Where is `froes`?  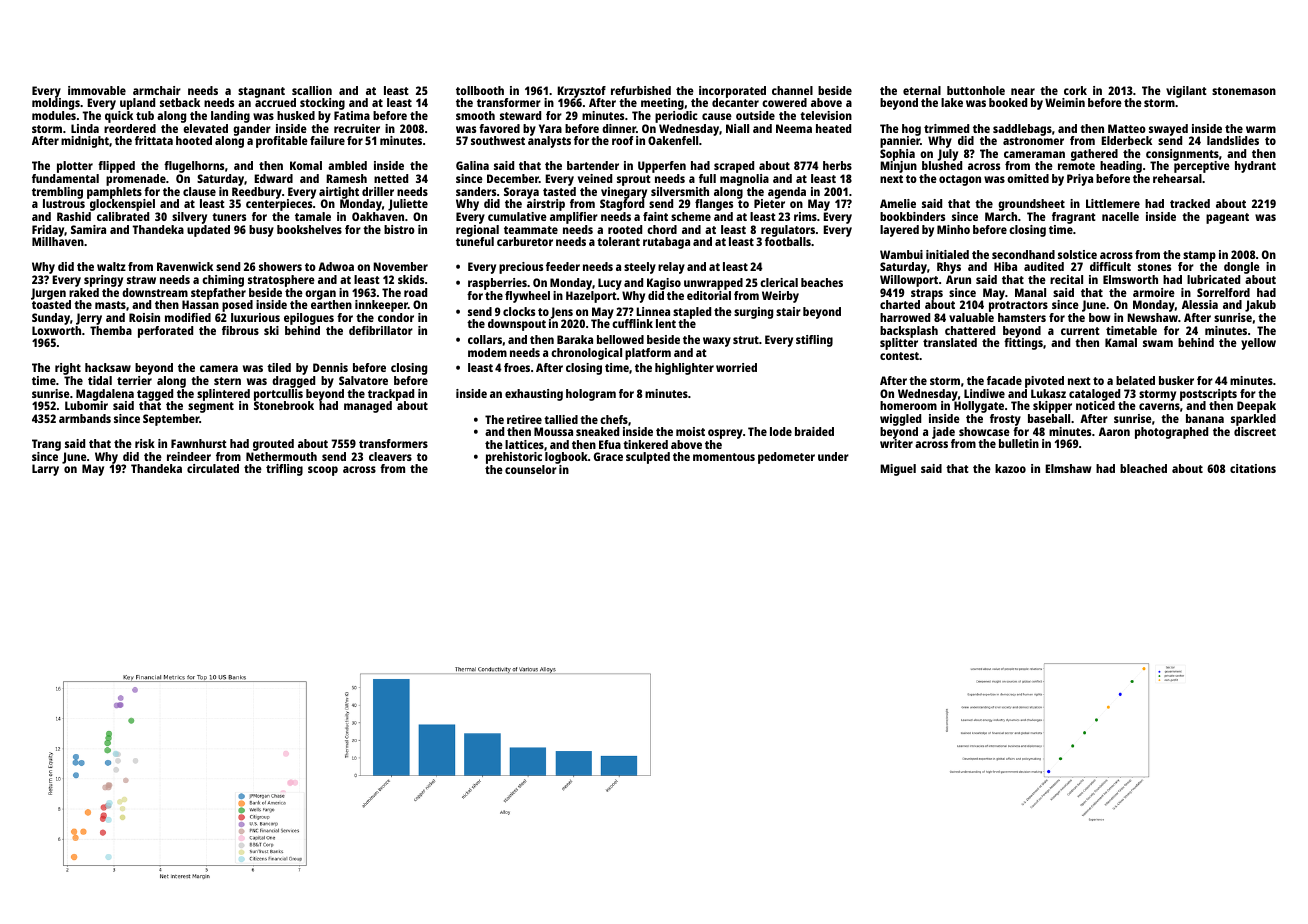
froes is located at coordinates (517, 367).
